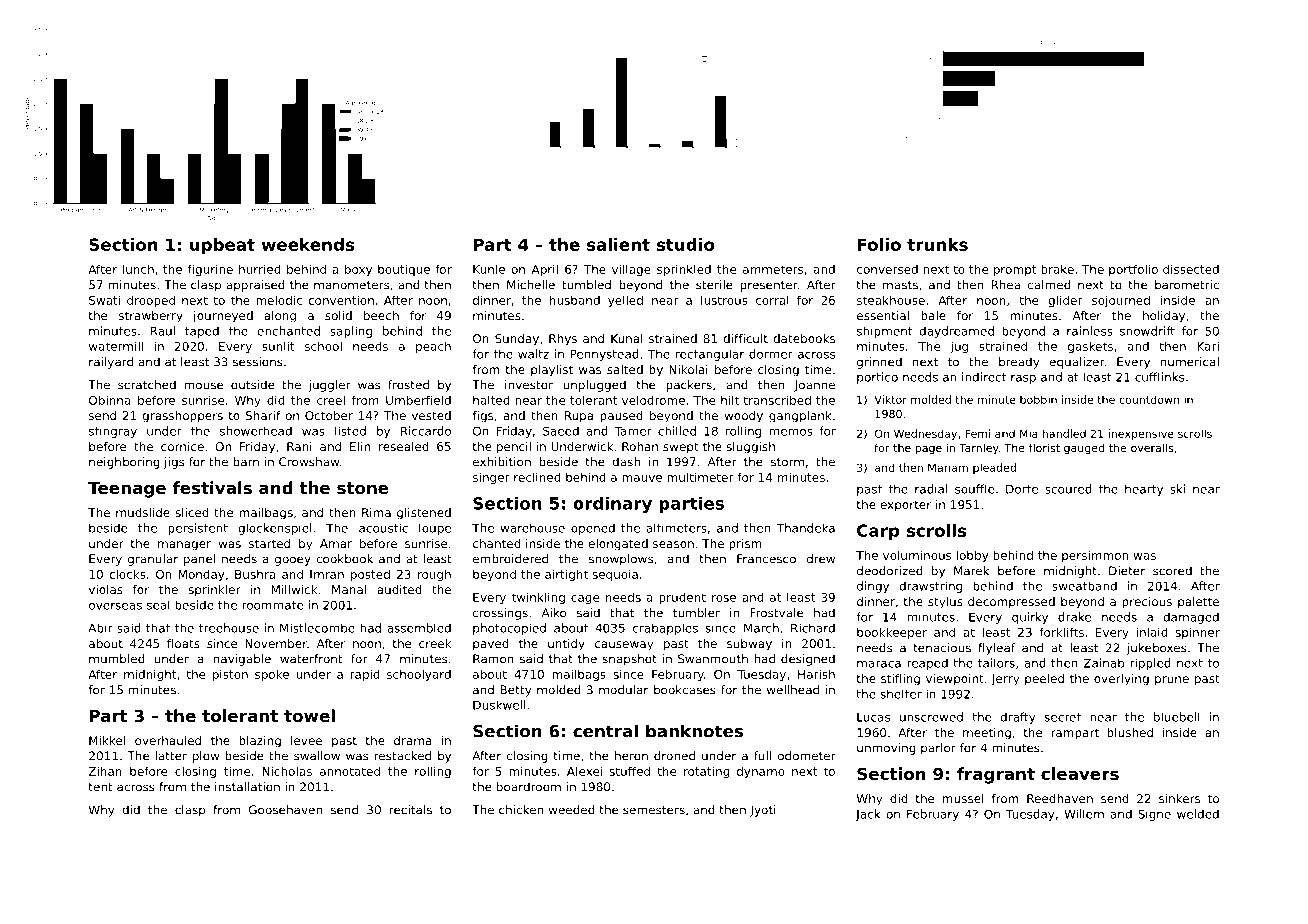 This screenshot has width=1308, height=924. Describe the element at coordinates (973, 556) in the screenshot. I see `lobby` at that location.
